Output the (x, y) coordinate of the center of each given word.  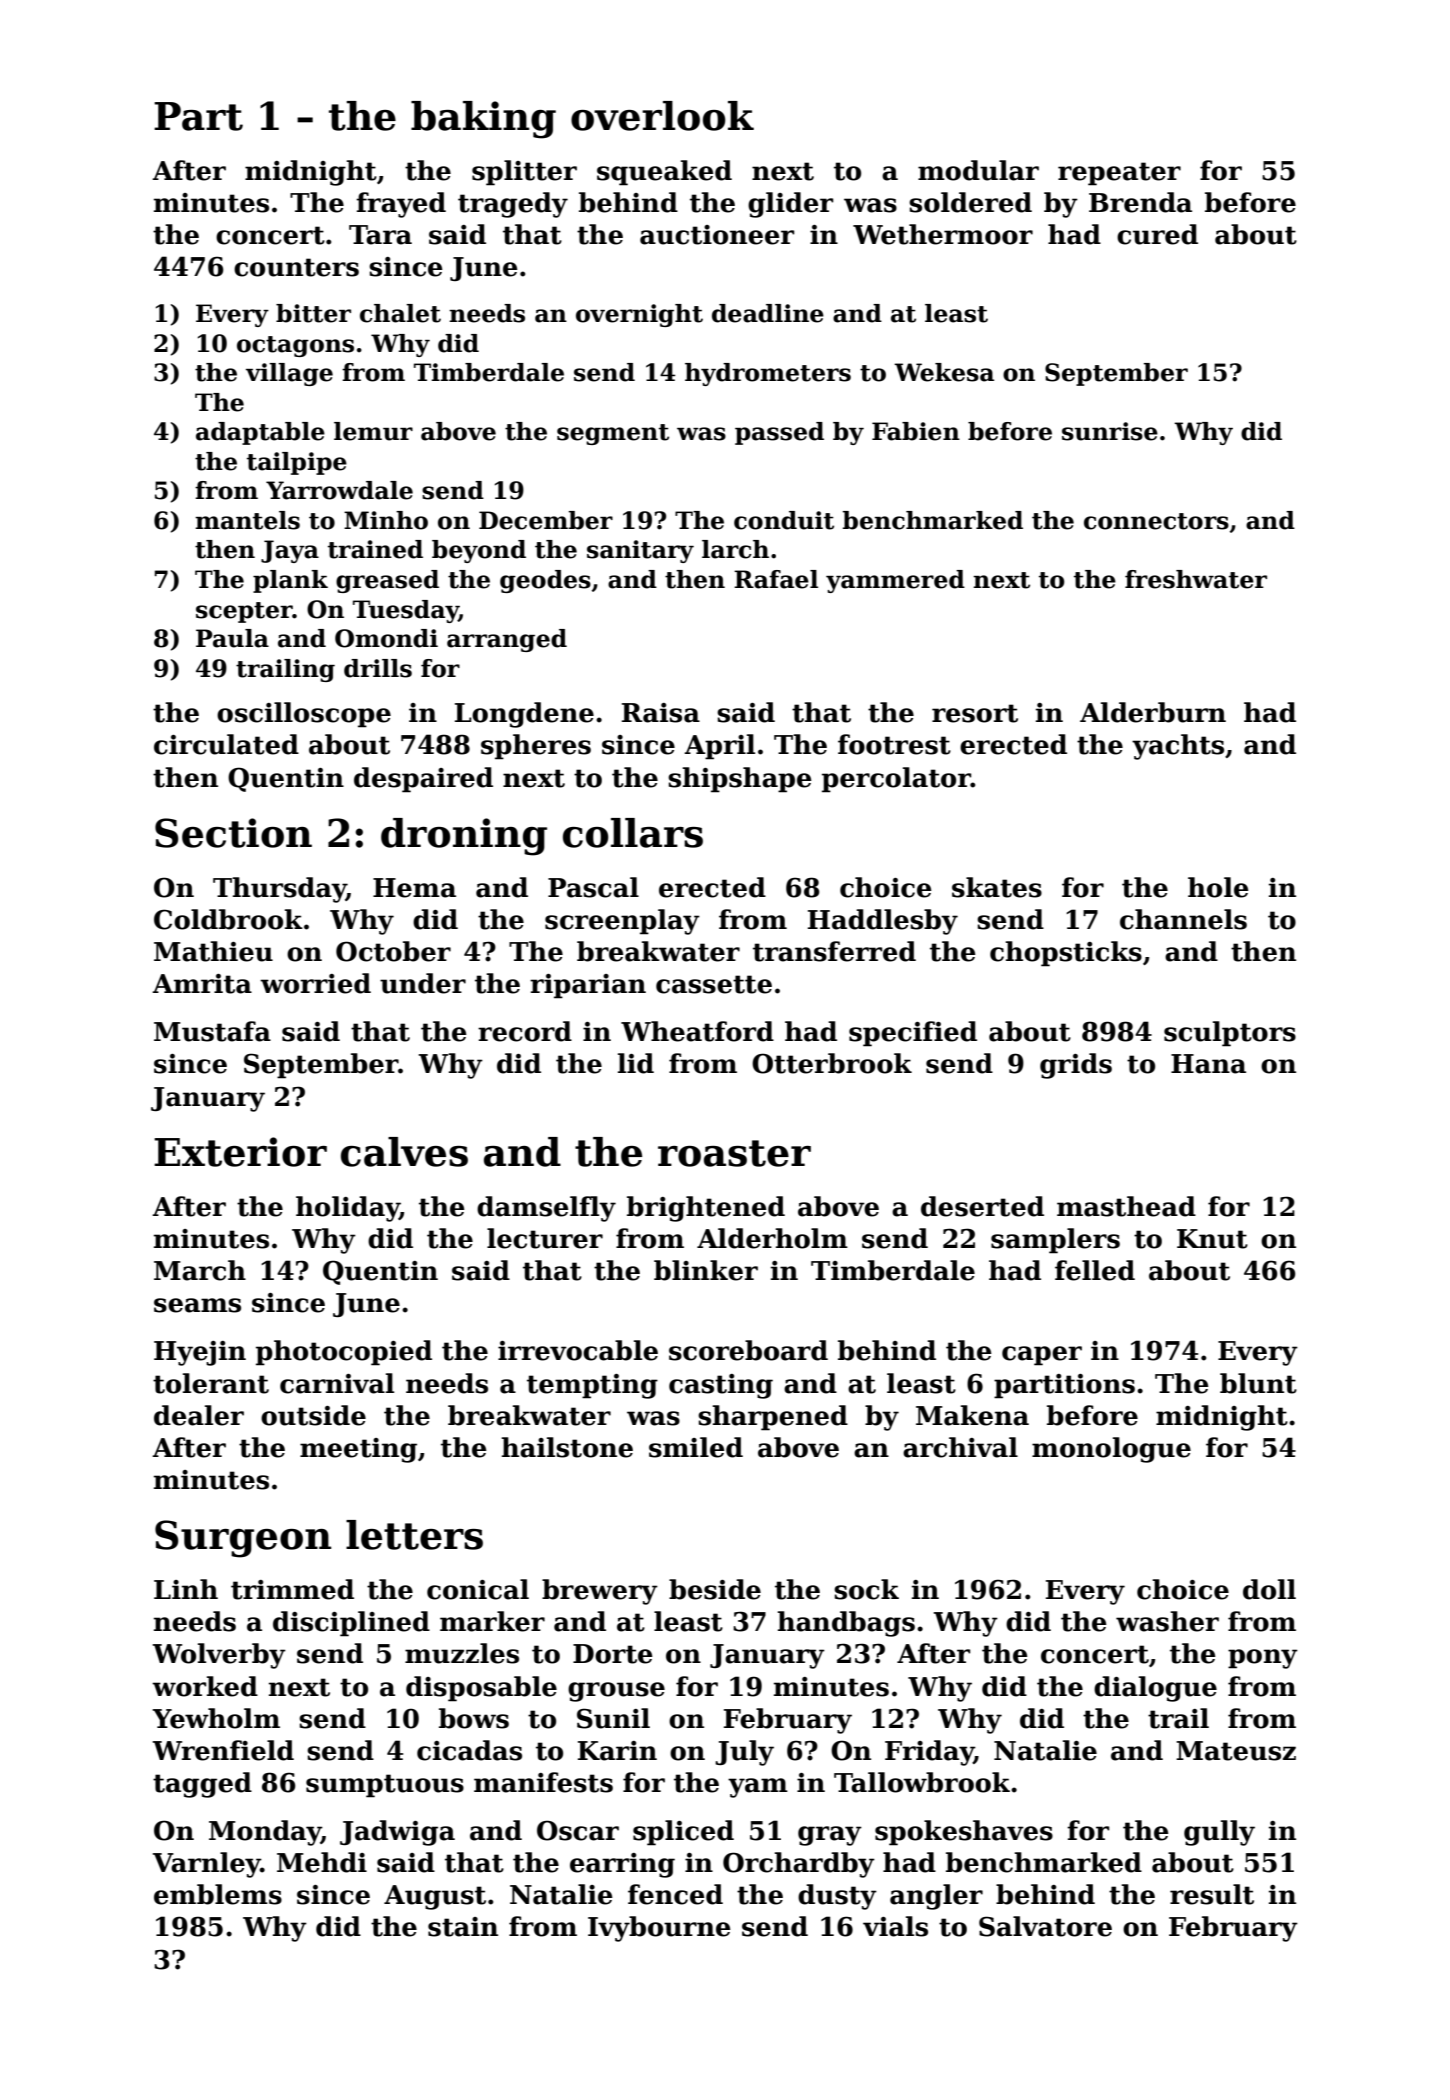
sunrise (1110, 431)
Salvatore (1045, 1926)
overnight (639, 315)
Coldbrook (228, 919)
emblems (218, 1894)
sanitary (640, 551)
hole (1218, 887)
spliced (683, 1833)
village (289, 374)
